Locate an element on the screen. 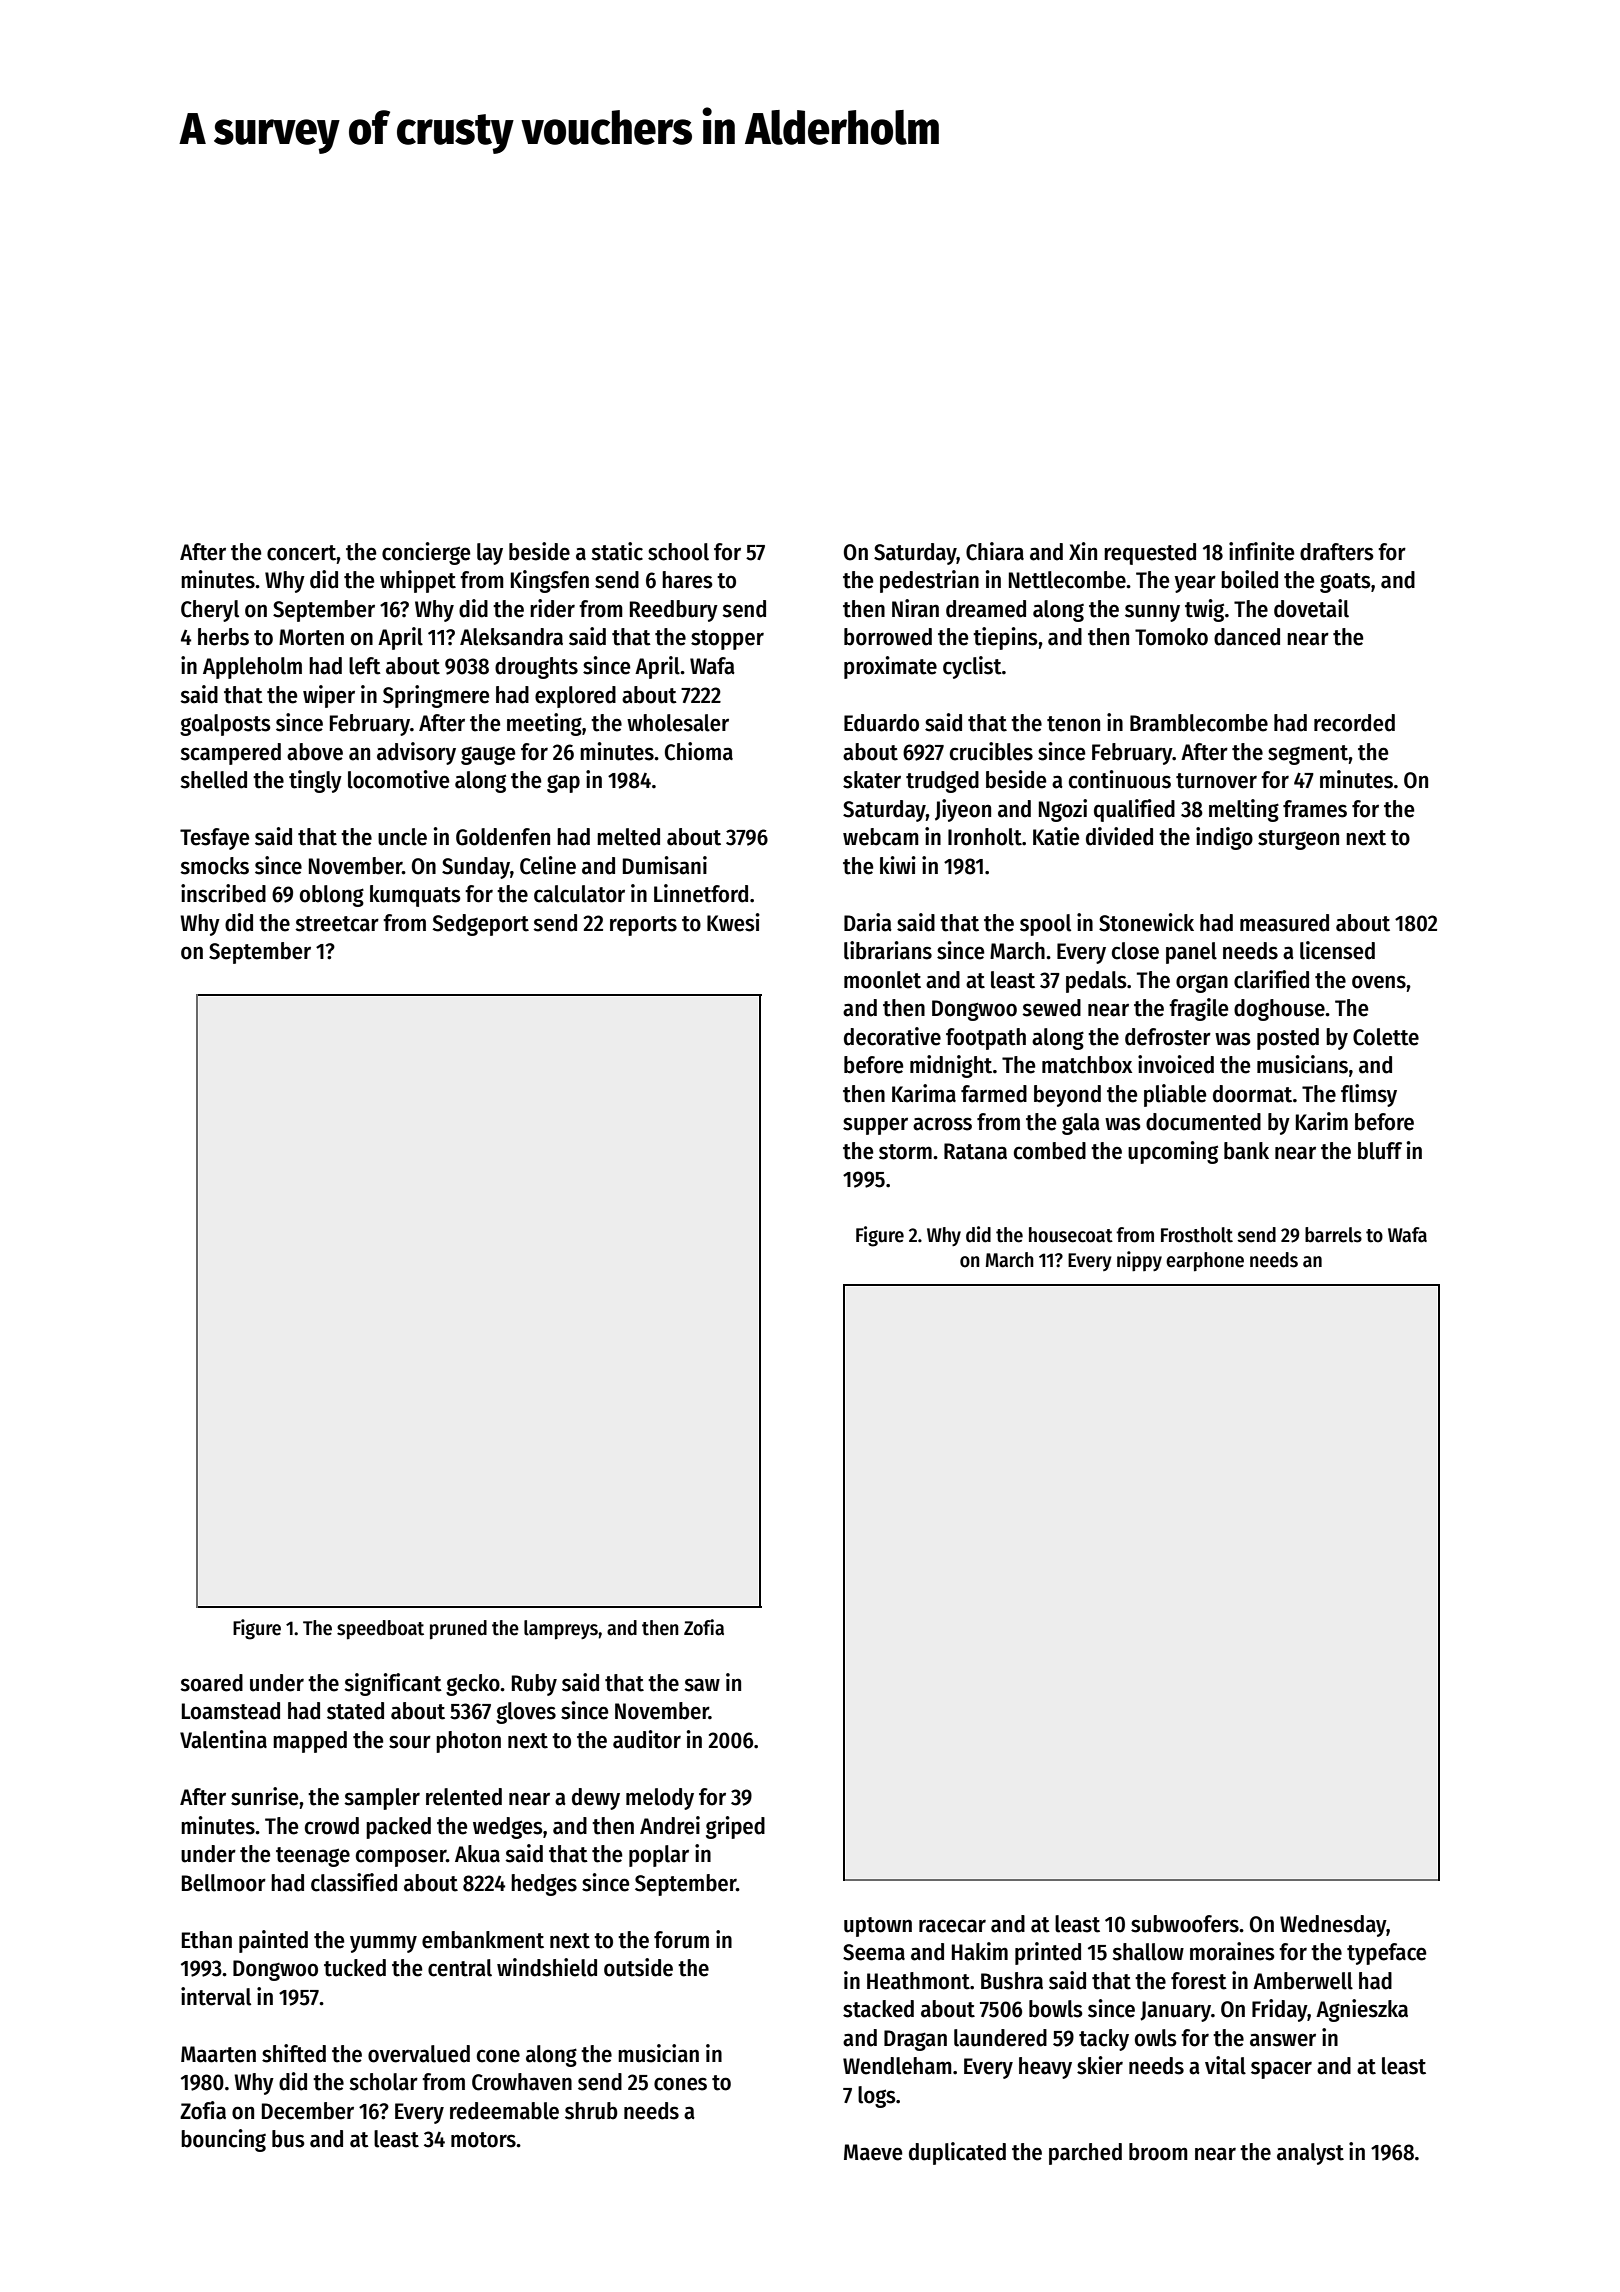 The image size is (1620, 2292). upcoming is located at coordinates (1173, 1152).
